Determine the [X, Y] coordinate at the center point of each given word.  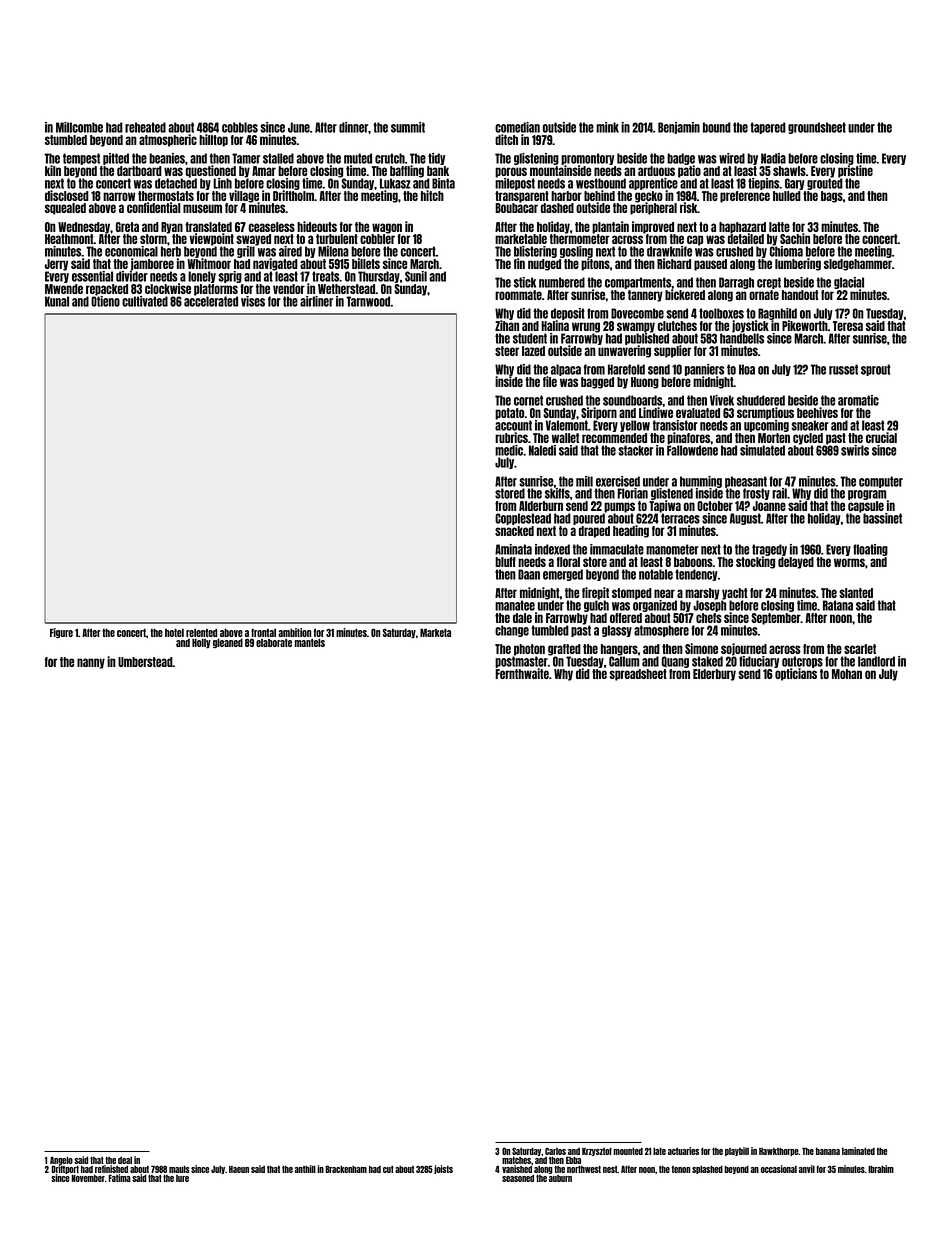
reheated [145, 127]
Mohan [847, 674]
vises [253, 301]
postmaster [521, 662]
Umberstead [145, 662]
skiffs [557, 493]
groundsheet [817, 128]
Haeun [239, 1169]
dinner [353, 127]
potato [509, 414]
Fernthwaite [522, 673]
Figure [61, 633]
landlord [876, 661]
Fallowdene [692, 450]
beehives [817, 412]
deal [125, 1160]
